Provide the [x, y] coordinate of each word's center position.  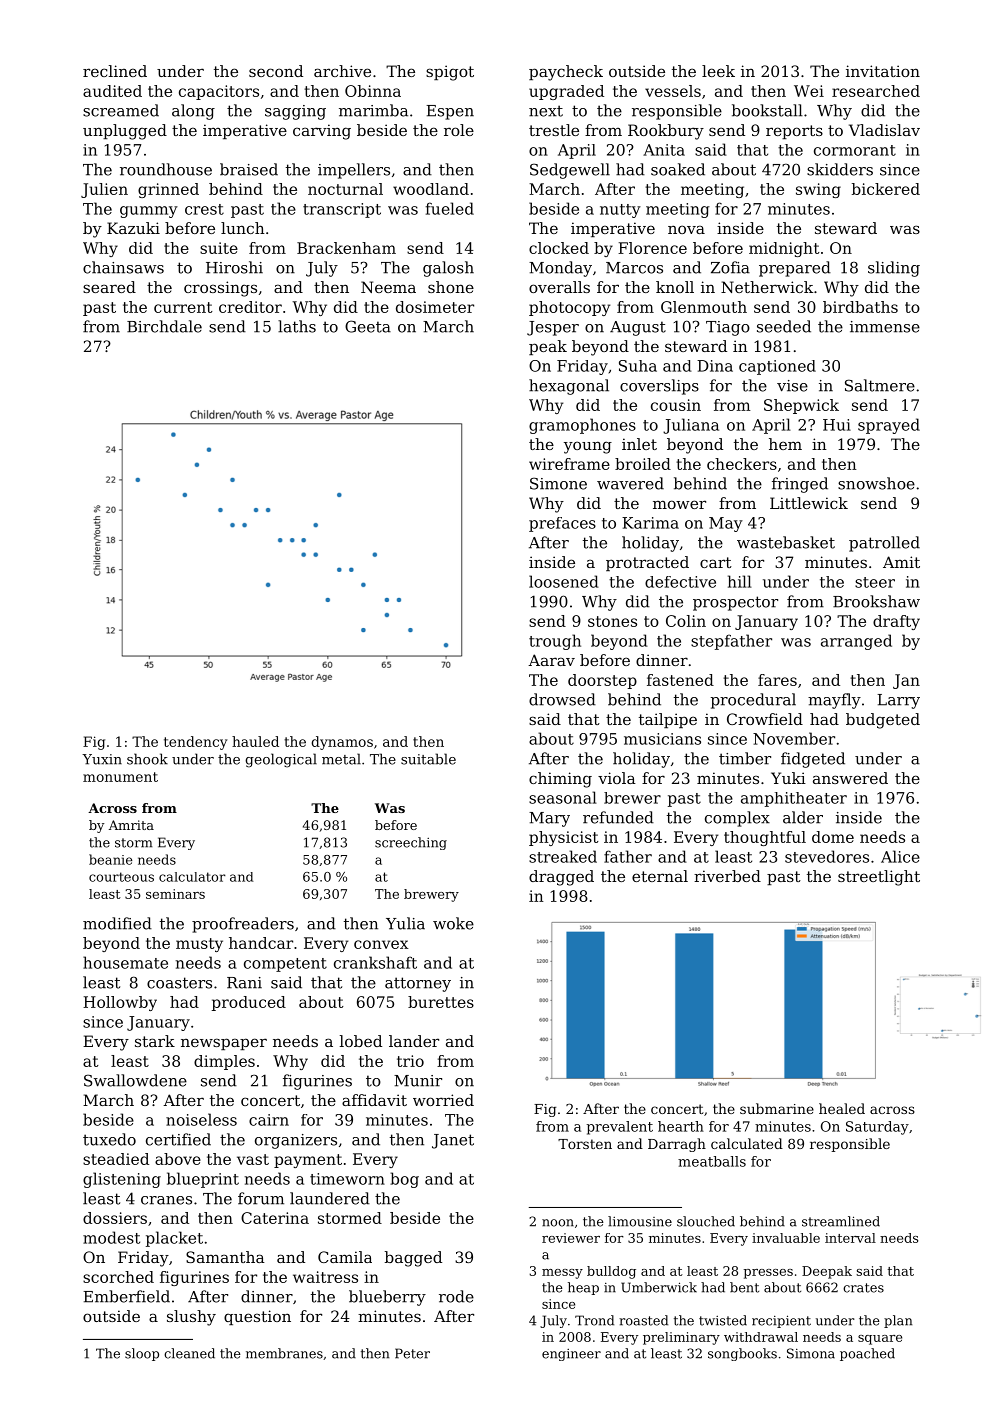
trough [555, 642]
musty [199, 945]
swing [818, 190]
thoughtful [765, 838]
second [276, 71]
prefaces [562, 524]
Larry [898, 701]
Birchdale [164, 326]
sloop [142, 1354]
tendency [195, 743]
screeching [411, 843]
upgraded [566, 92]
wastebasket [786, 542]
